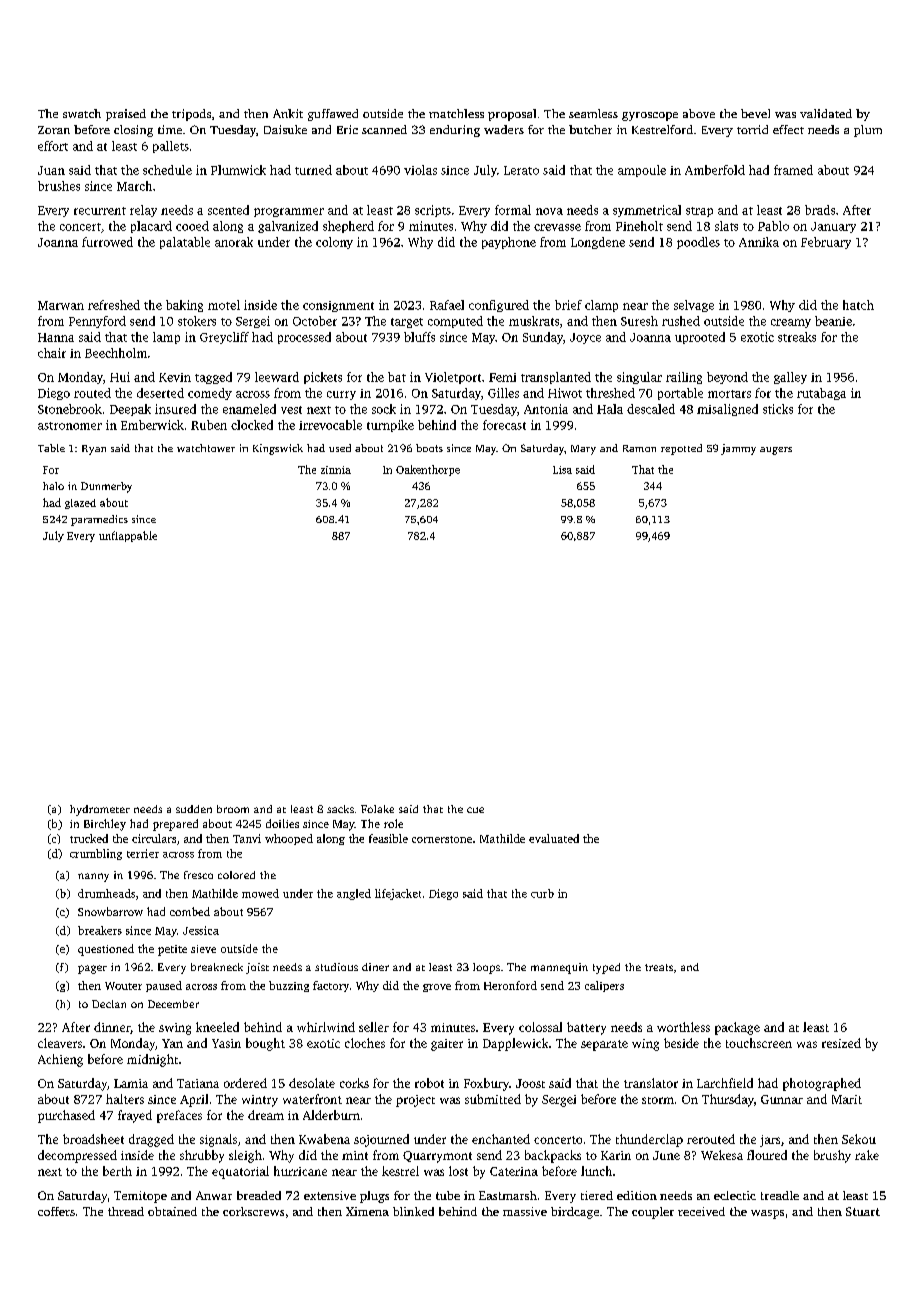  I want to click on coffers, so click(56, 1211).
